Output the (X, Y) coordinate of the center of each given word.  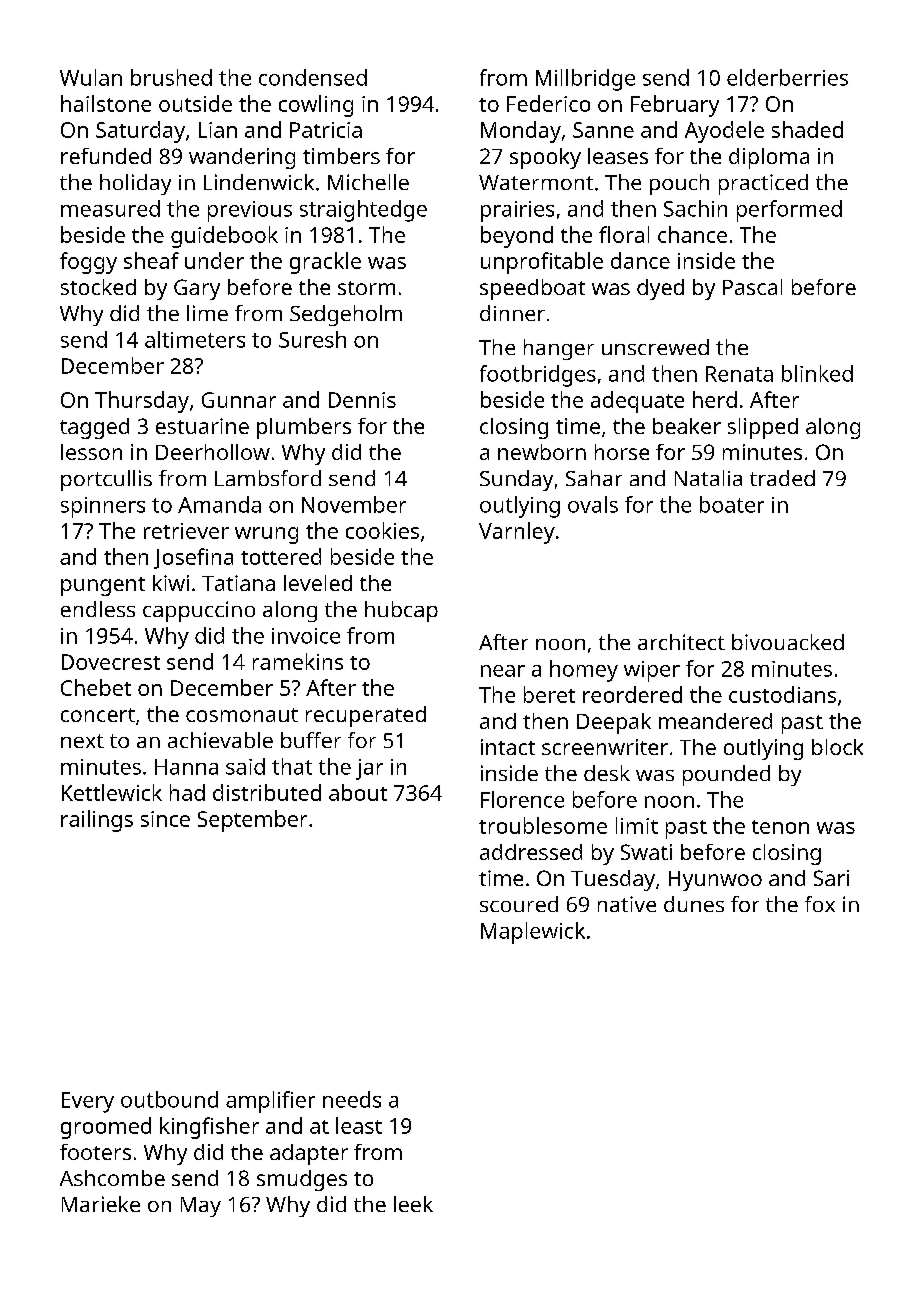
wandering (242, 158)
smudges (302, 1180)
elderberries (787, 77)
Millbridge (585, 80)
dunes (694, 904)
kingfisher (209, 1128)
